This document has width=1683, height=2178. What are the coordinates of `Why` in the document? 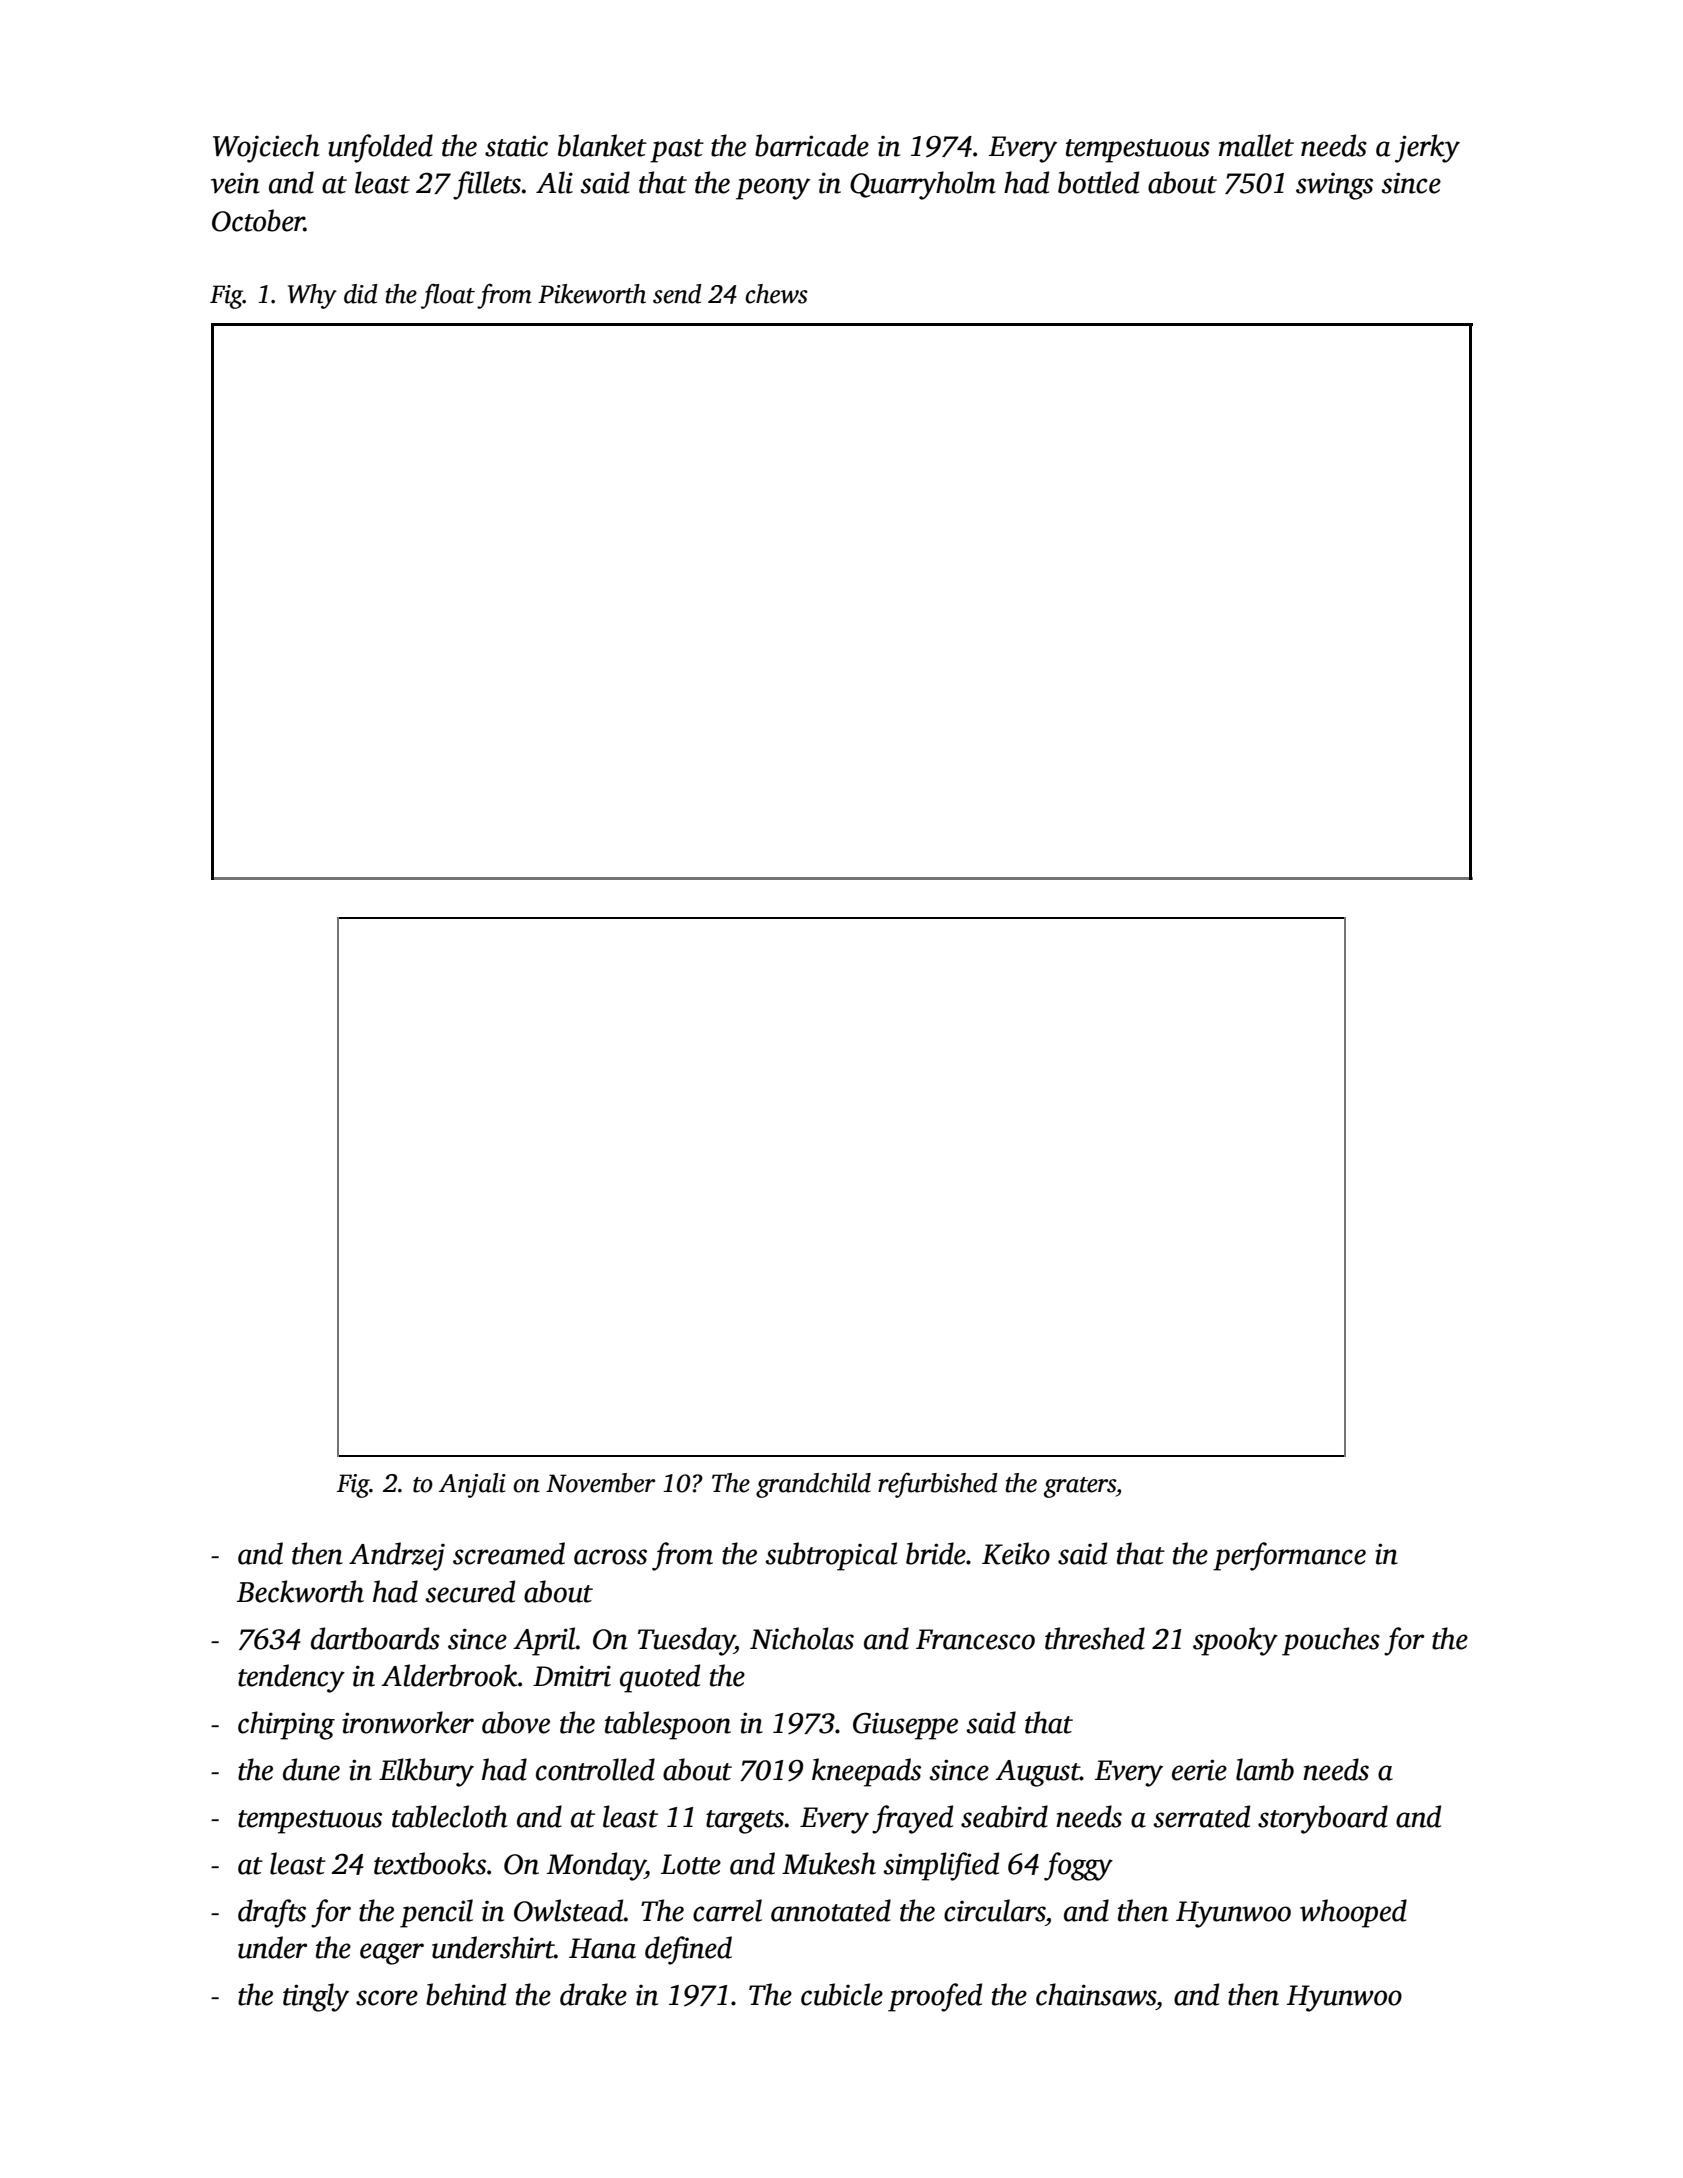 It's located at (312, 296).
